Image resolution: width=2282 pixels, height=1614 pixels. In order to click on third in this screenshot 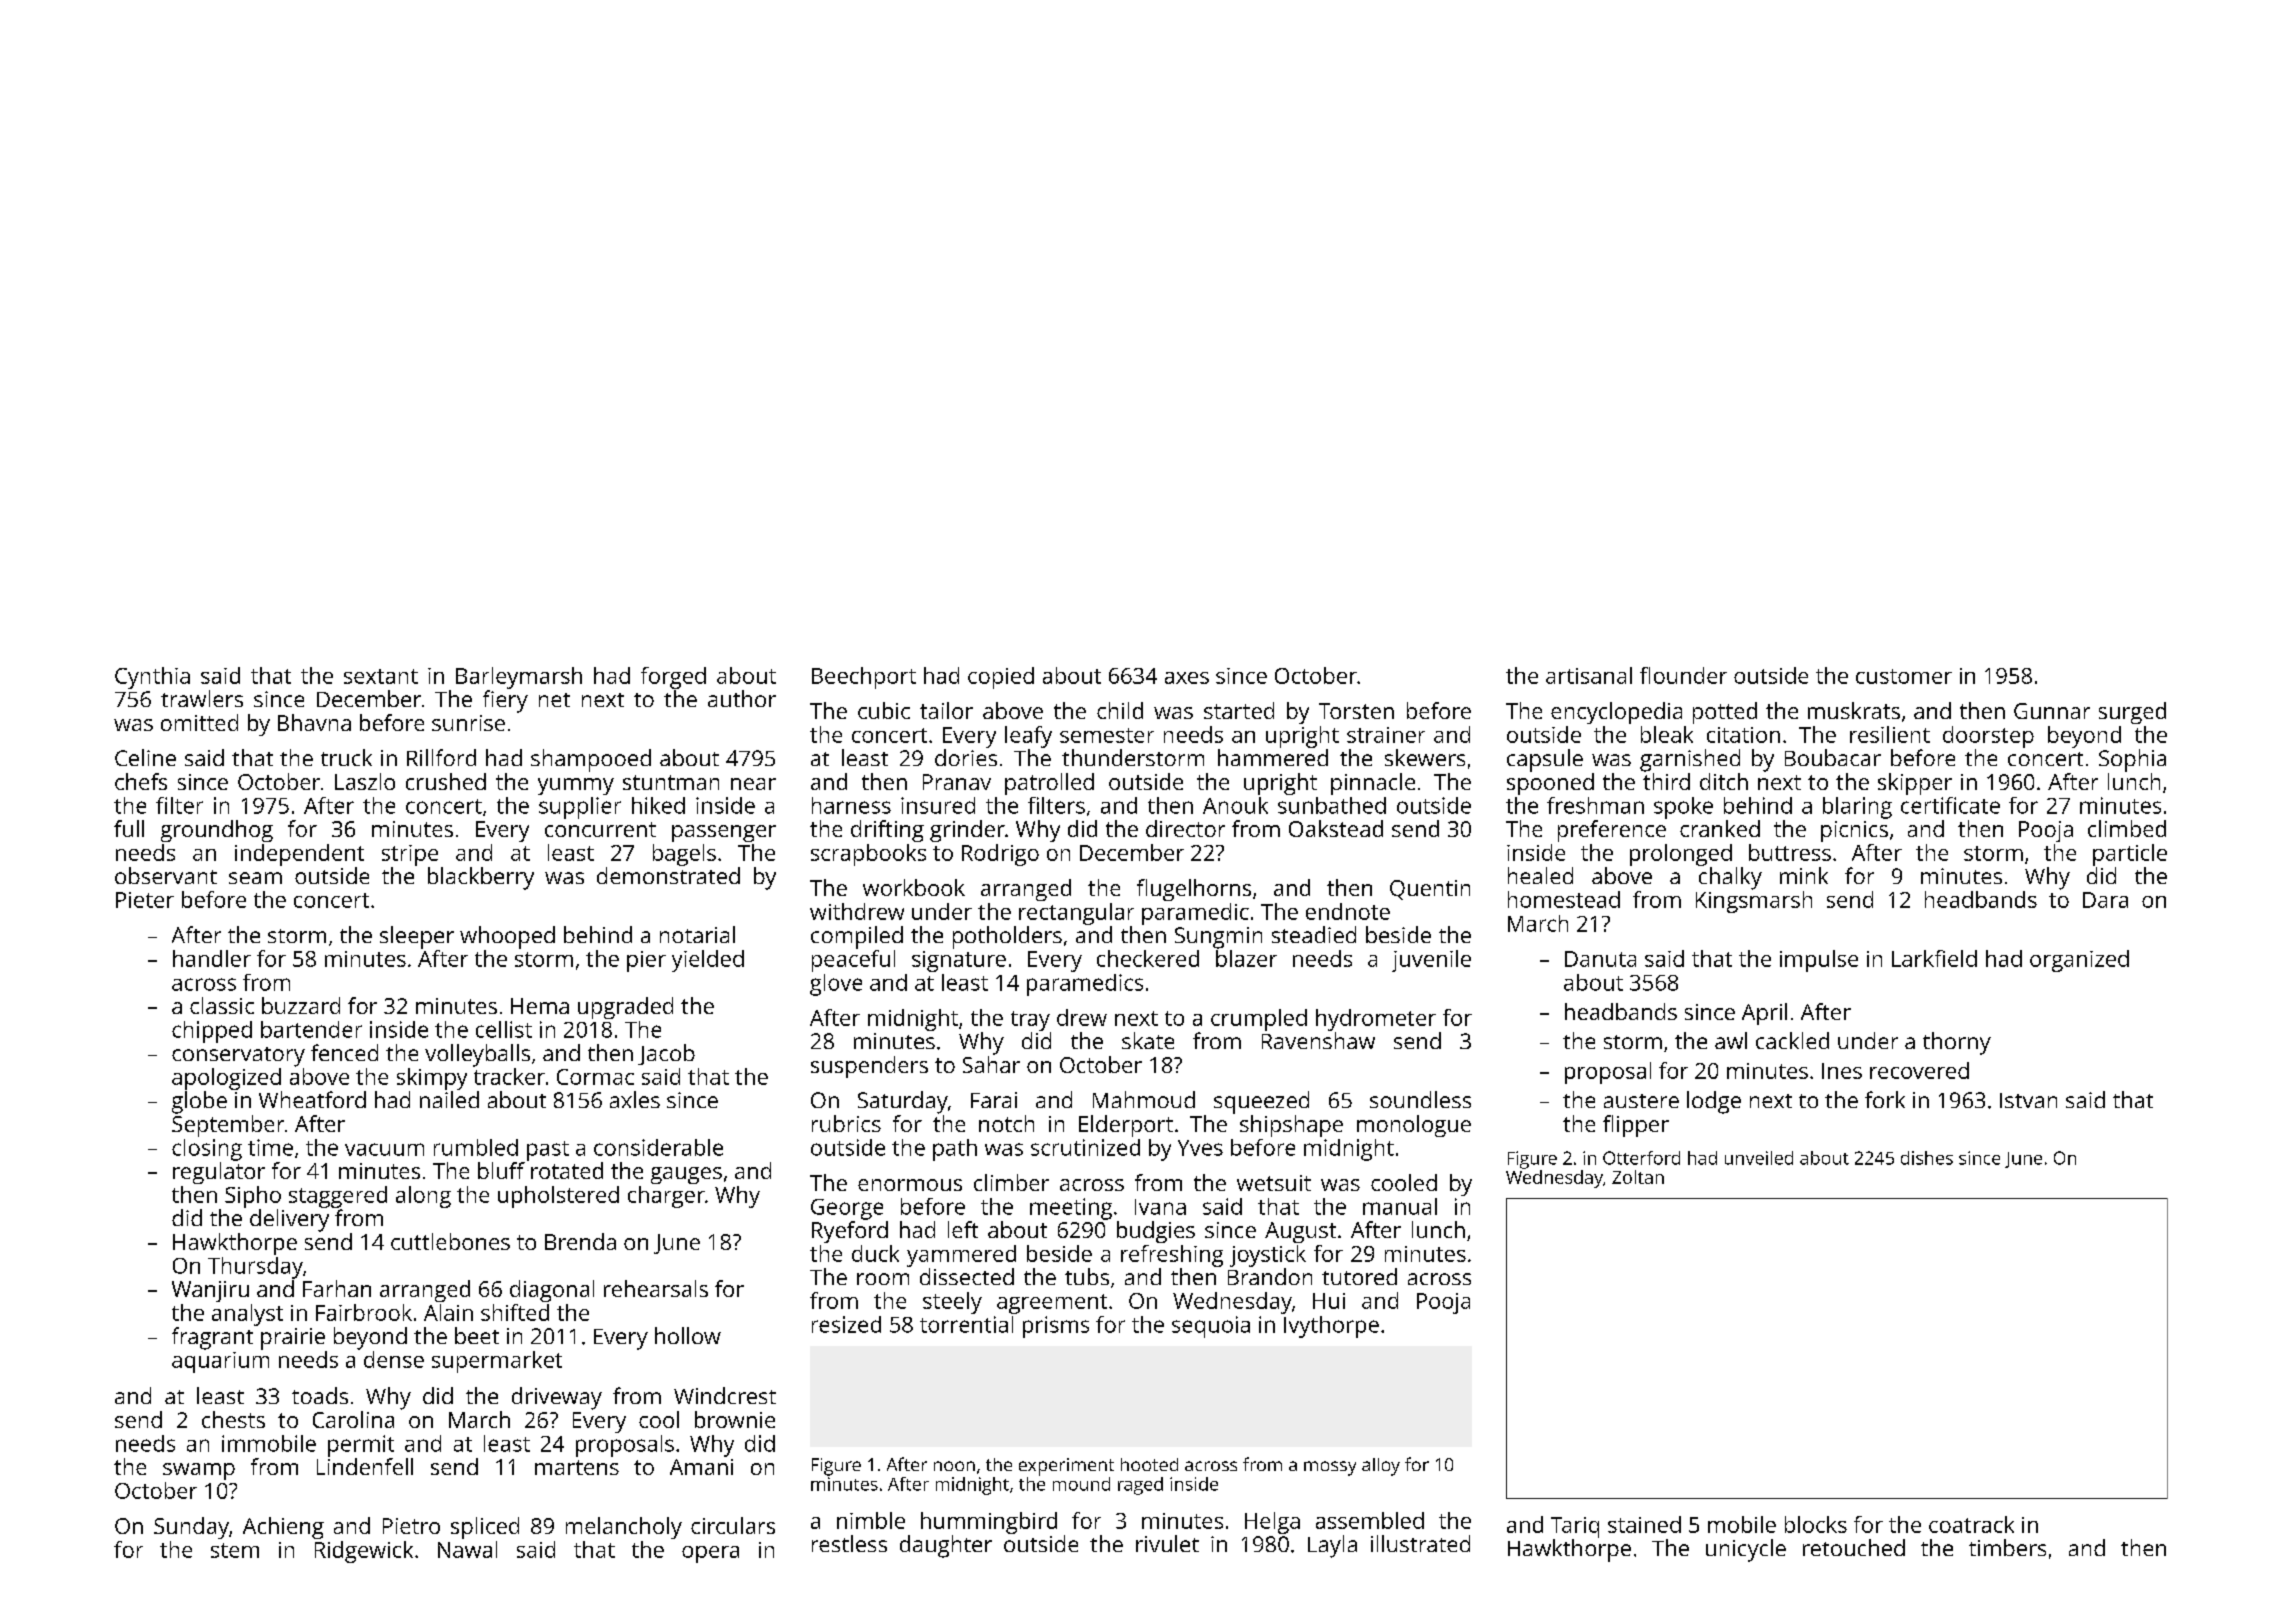, I will do `click(1666, 781)`.
